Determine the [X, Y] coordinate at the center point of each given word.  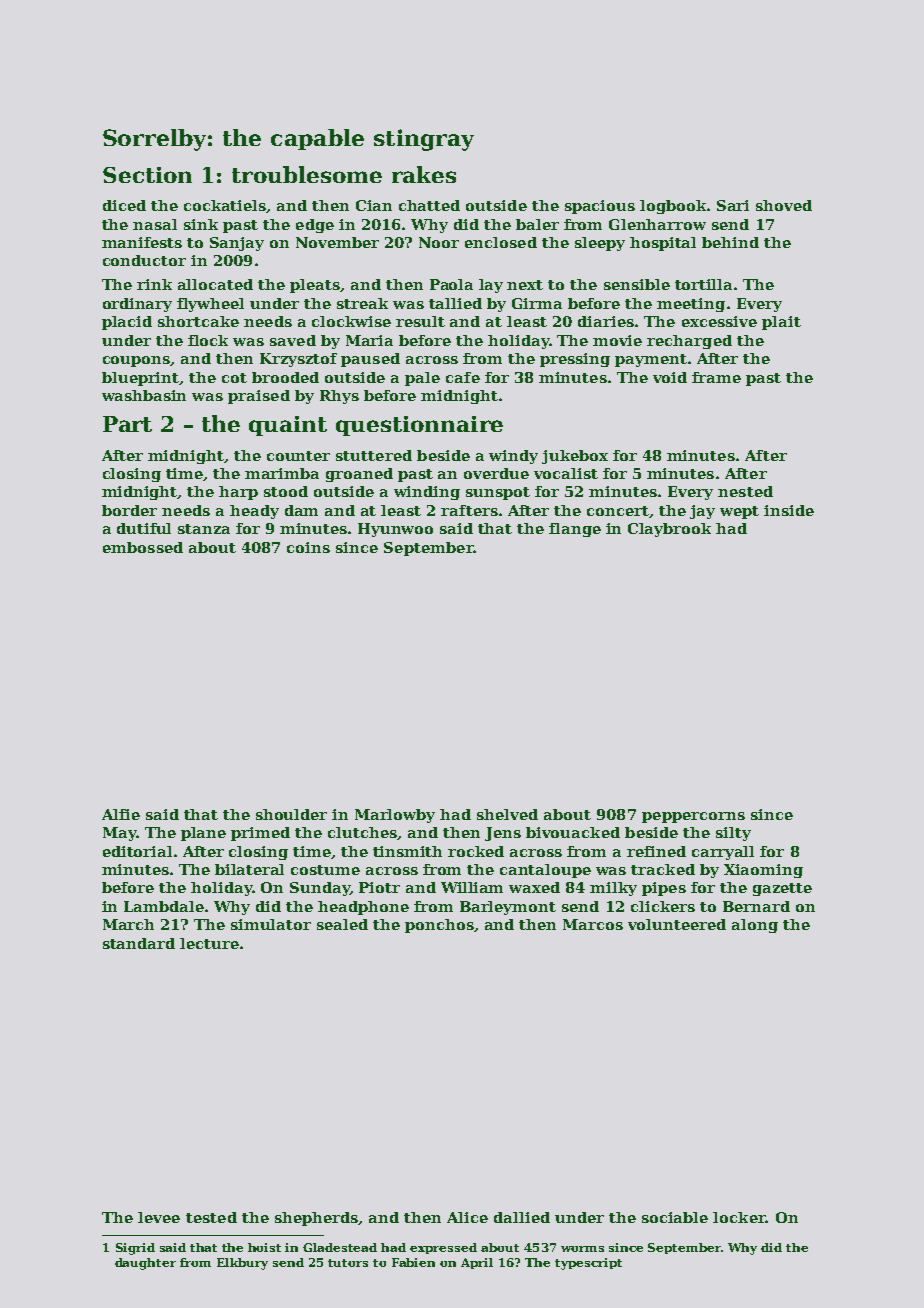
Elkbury [242, 1264]
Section [147, 175]
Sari [733, 205]
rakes [424, 174]
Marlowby [395, 816]
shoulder [291, 814]
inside [789, 510]
